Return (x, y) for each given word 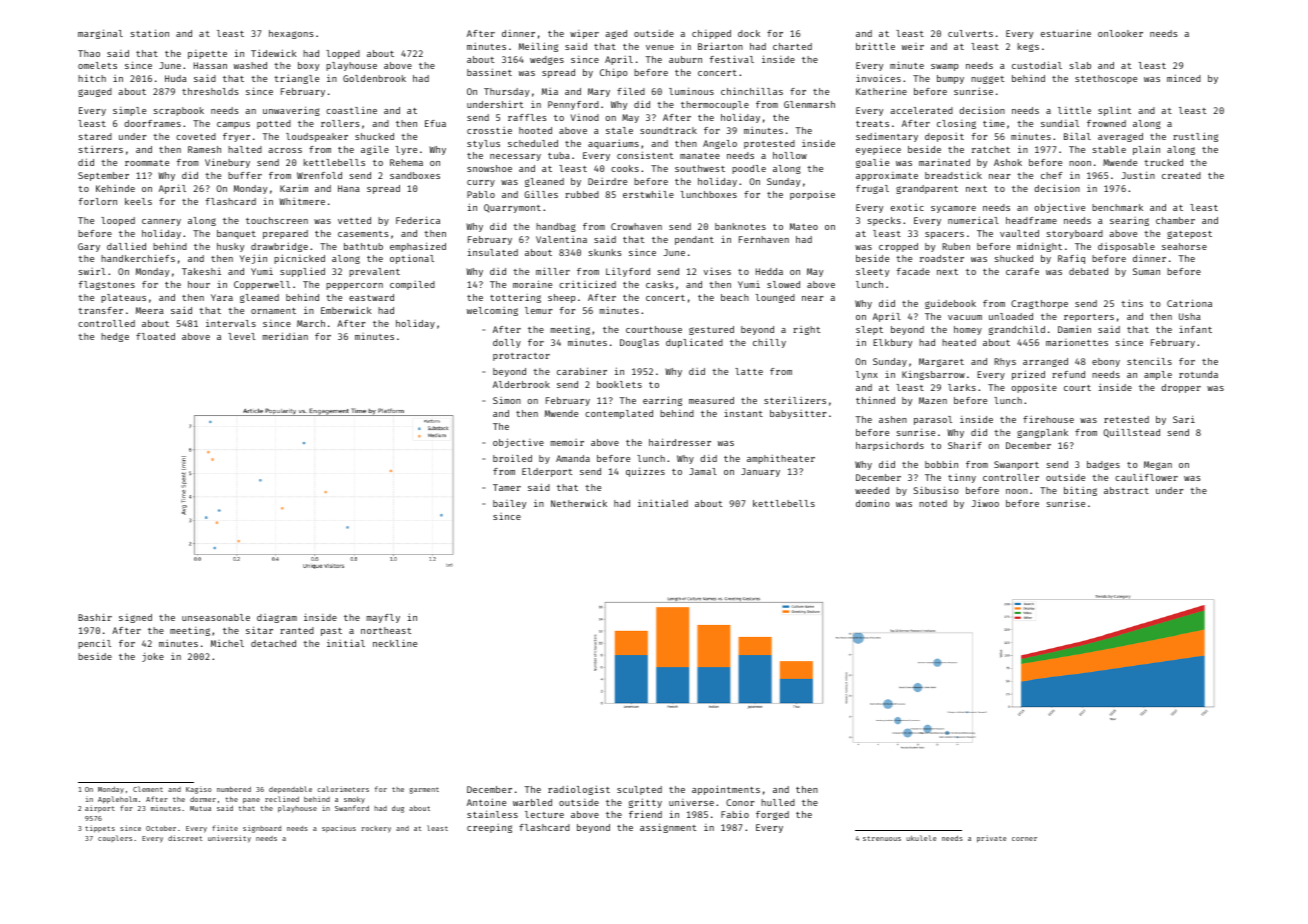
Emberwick (346, 310)
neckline (395, 643)
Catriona (1189, 303)
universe (691, 802)
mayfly (383, 618)
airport (100, 809)
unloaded (1011, 316)
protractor (521, 357)
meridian (285, 336)
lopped (343, 54)
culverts (970, 33)
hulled (778, 802)
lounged (775, 298)
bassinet (489, 72)
